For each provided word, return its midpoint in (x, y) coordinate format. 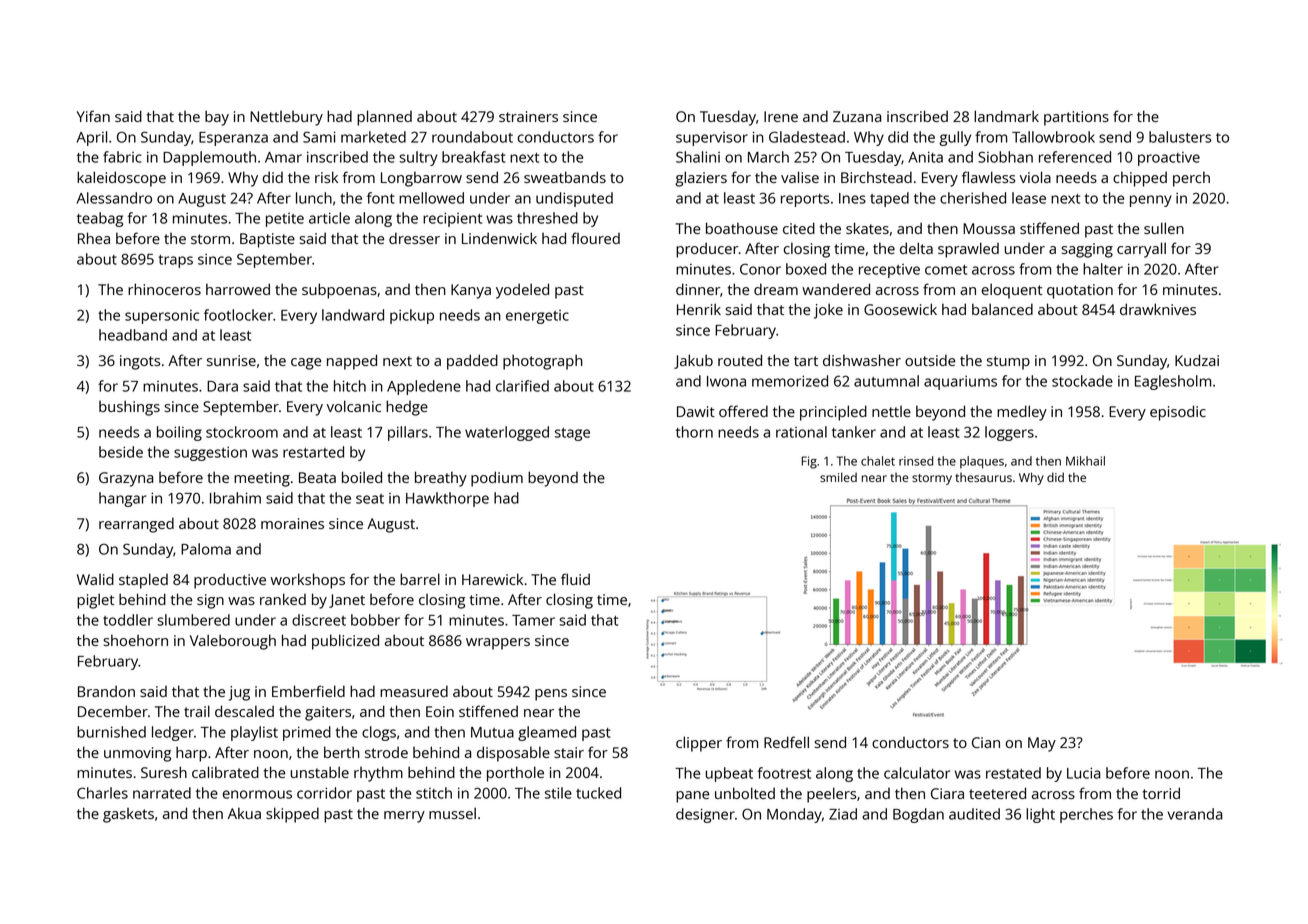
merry (404, 817)
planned (384, 118)
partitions (1076, 118)
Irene (781, 116)
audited (974, 814)
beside (121, 452)
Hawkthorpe (447, 499)
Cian (986, 742)
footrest (784, 773)
